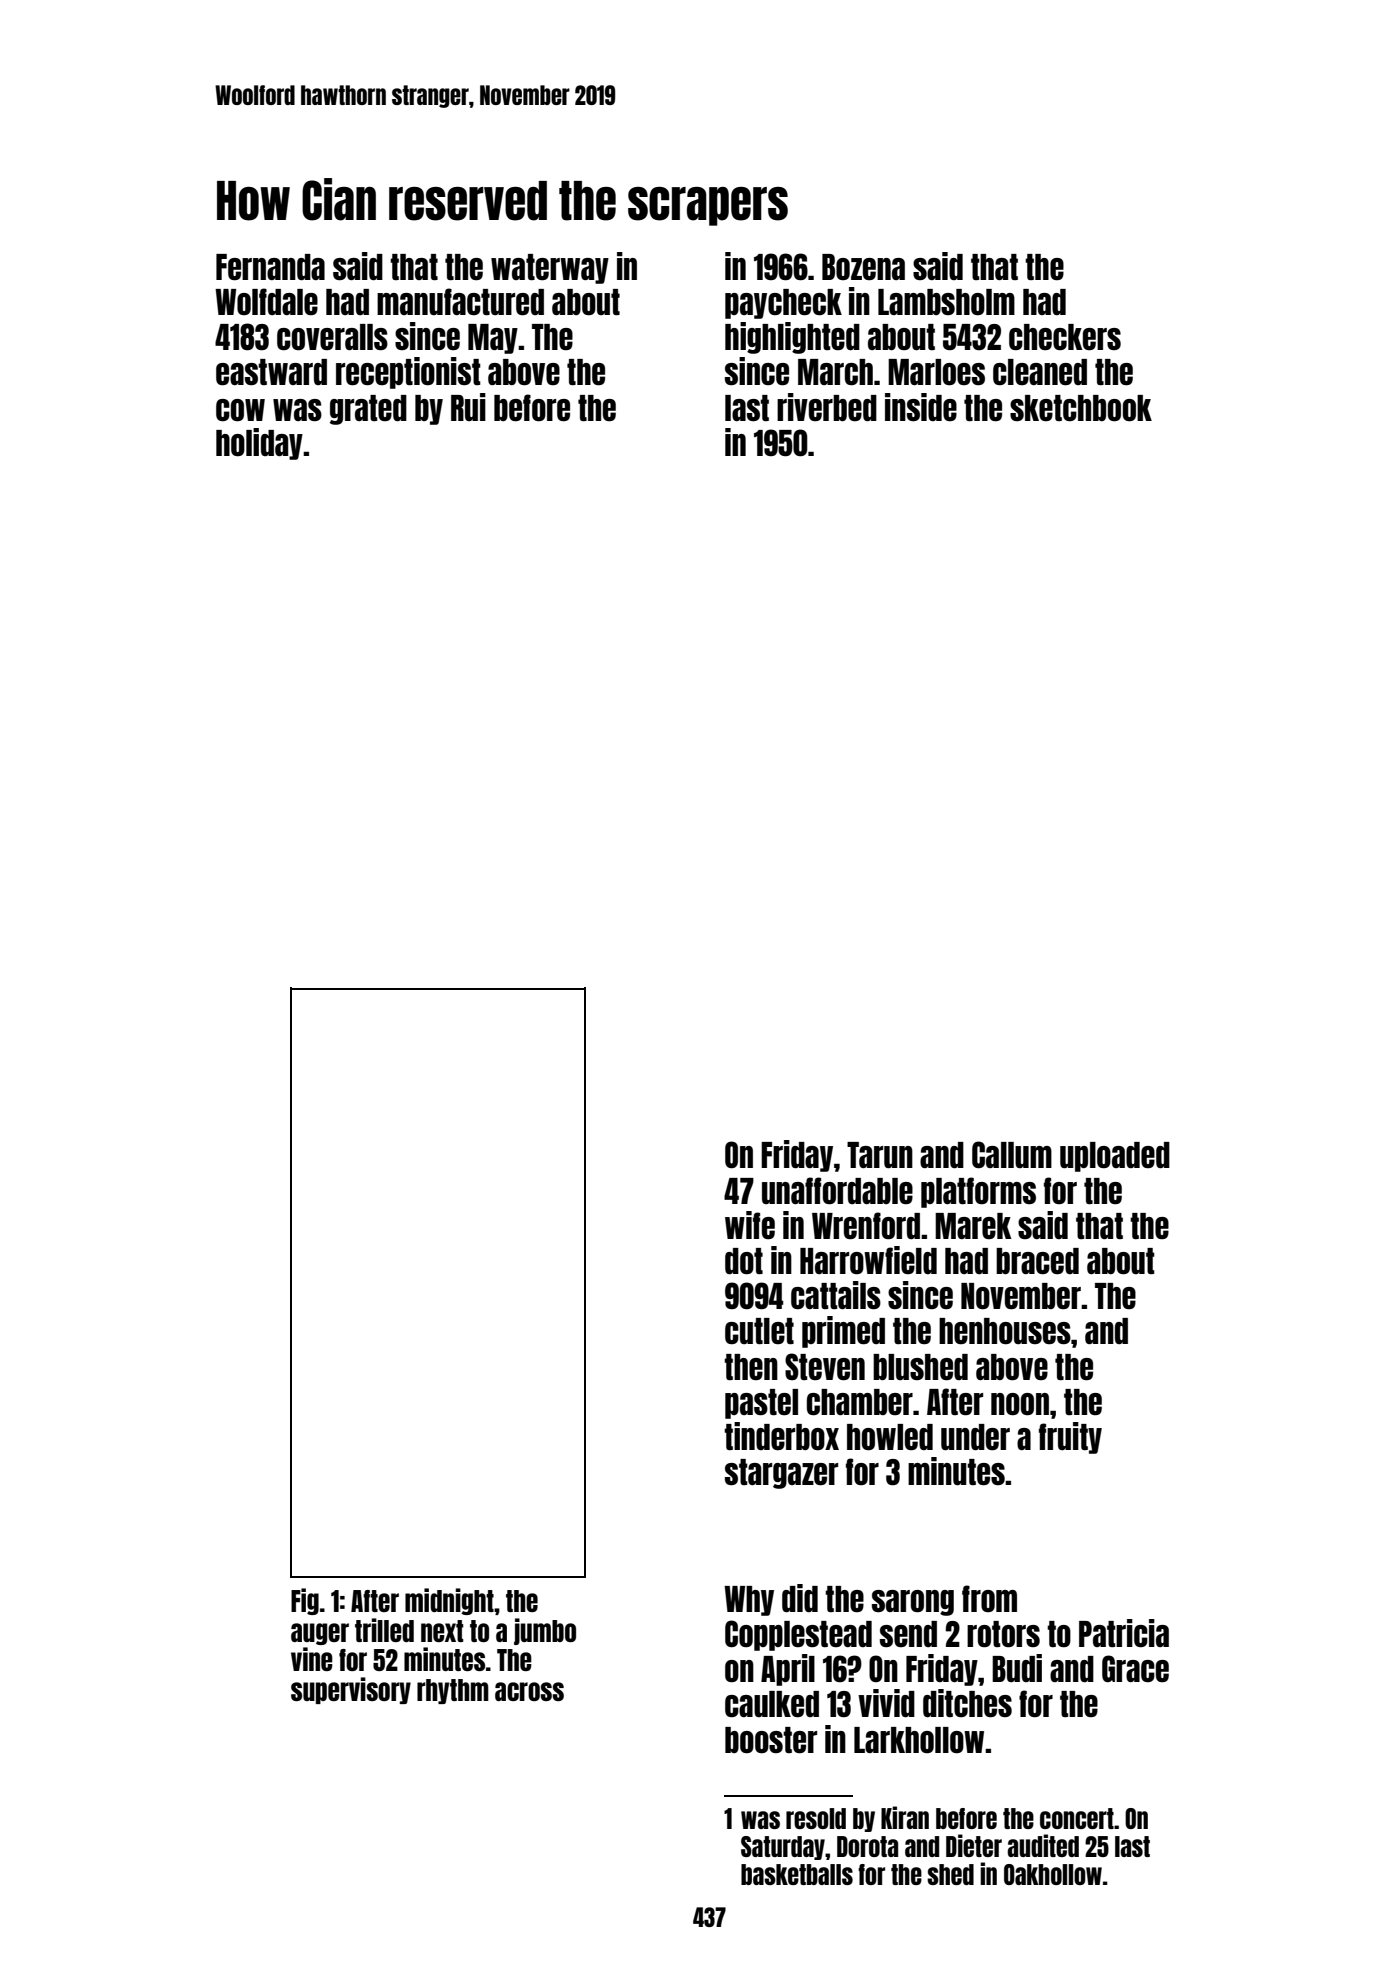  Describe the element at coordinates (936, 372) in the screenshot. I see `Marloes` at that location.
